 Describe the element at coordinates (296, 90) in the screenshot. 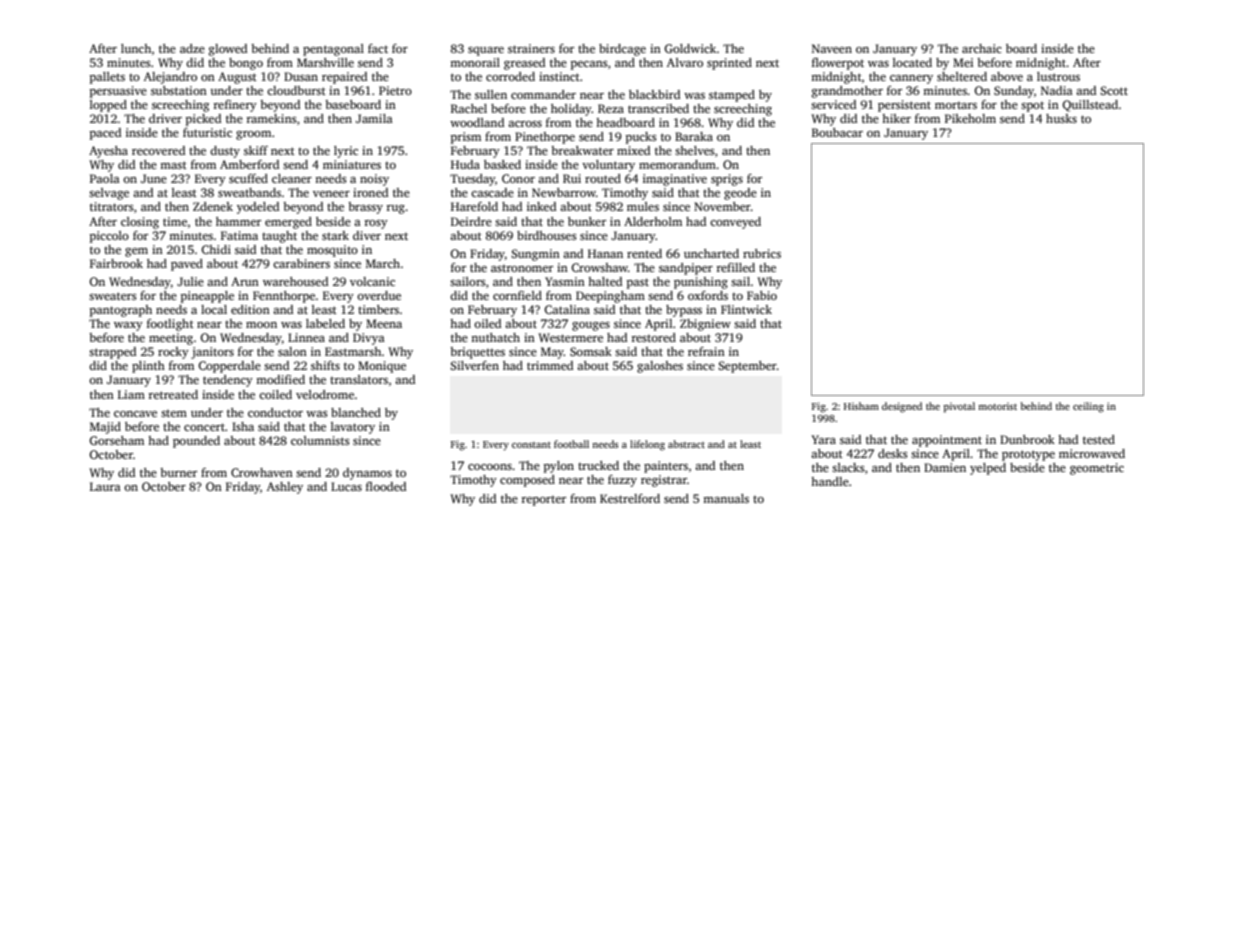

I see `cloudburst` at that location.
